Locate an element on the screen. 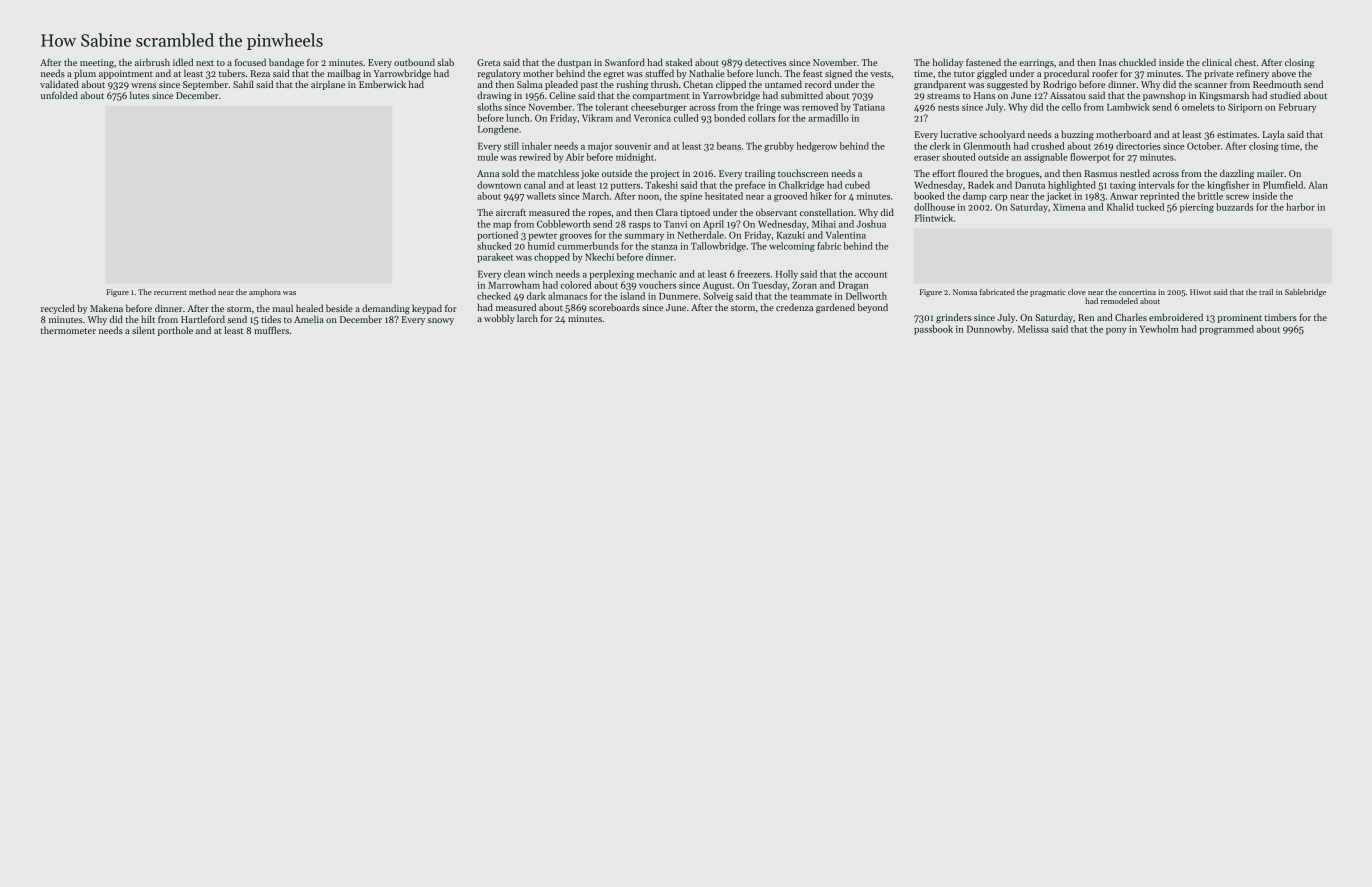 This screenshot has width=1372, height=887. dollhouse is located at coordinates (934, 207).
